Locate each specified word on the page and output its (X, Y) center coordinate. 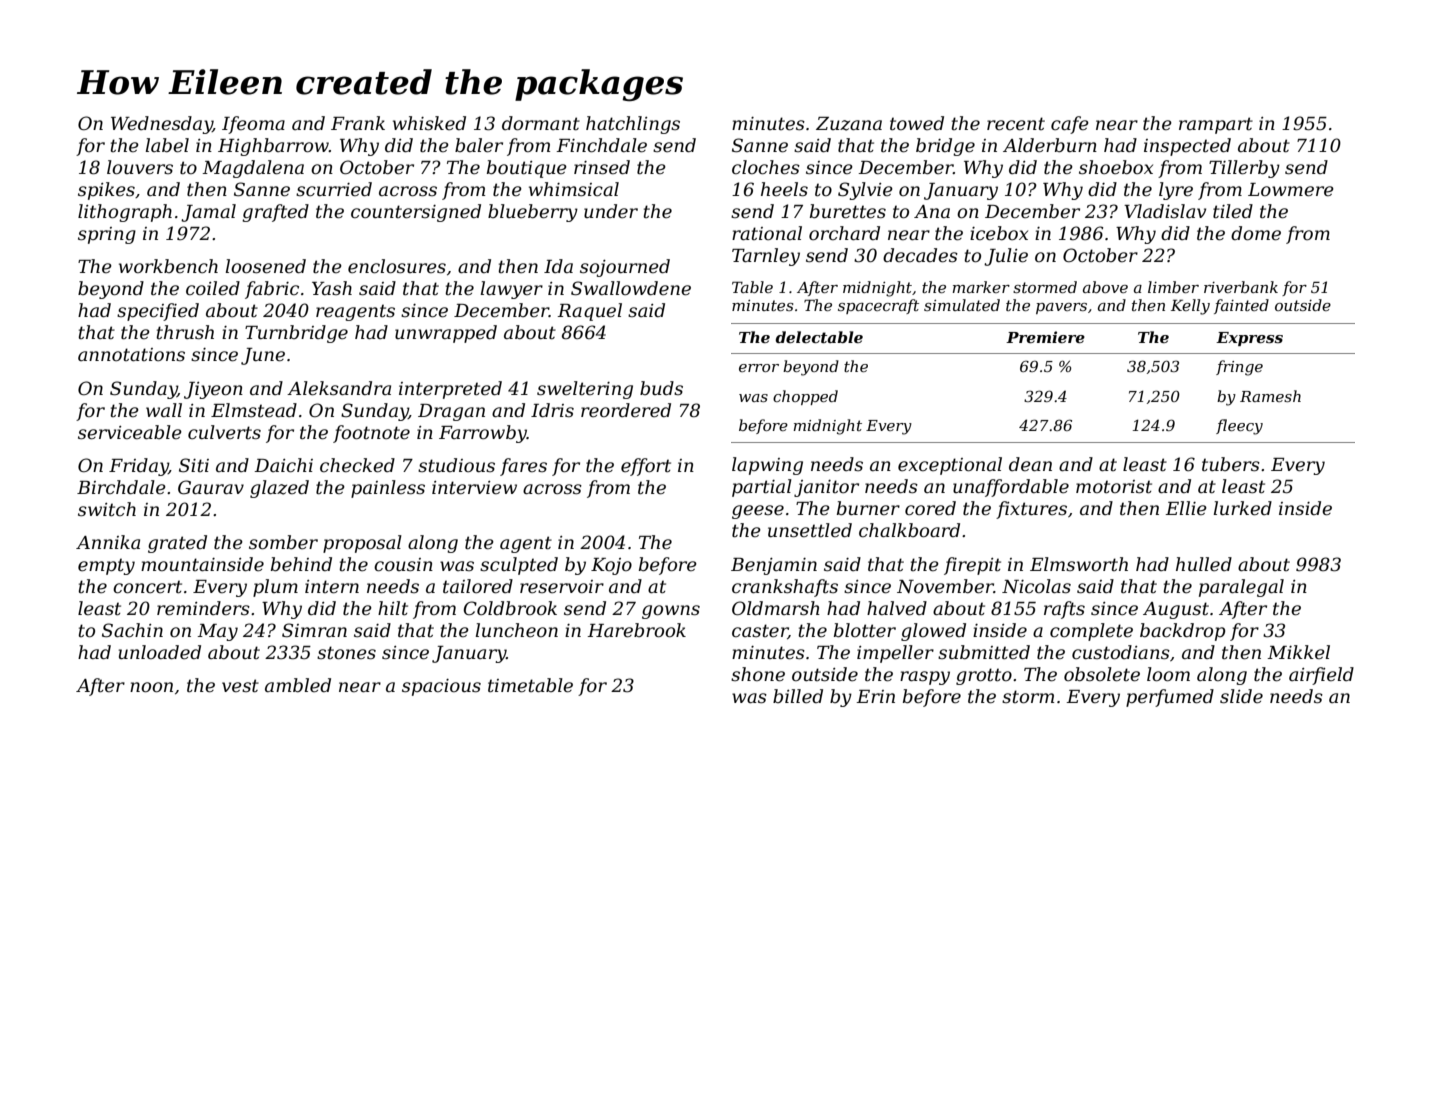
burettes (848, 211)
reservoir (562, 586)
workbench (168, 266)
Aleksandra (339, 388)
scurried (334, 189)
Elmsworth (1079, 564)
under (611, 211)
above (1105, 287)
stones (346, 653)
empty (106, 566)
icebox (999, 233)
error (759, 368)
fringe (1239, 368)
